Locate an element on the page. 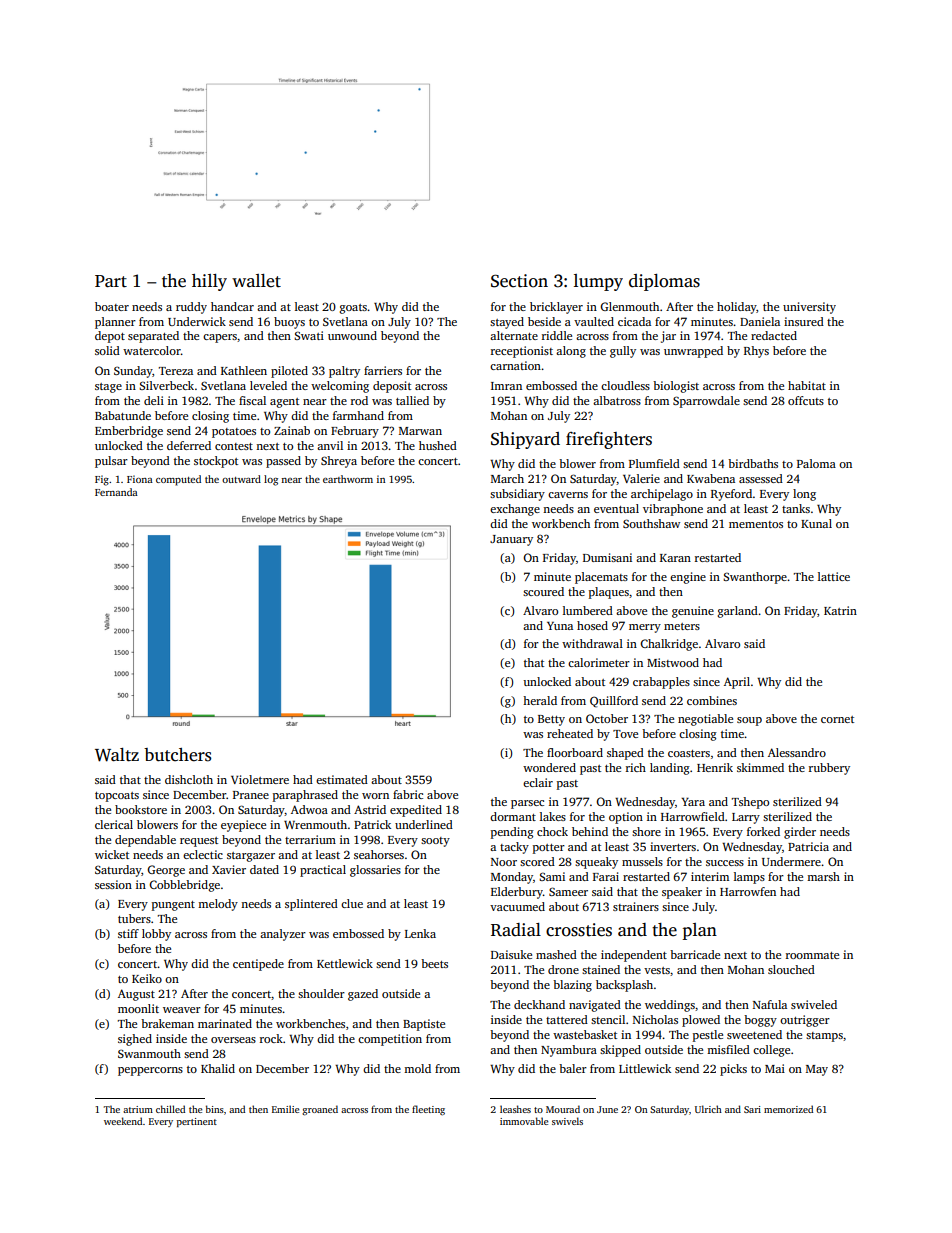 The image size is (952, 1233). Part is located at coordinates (111, 281).
